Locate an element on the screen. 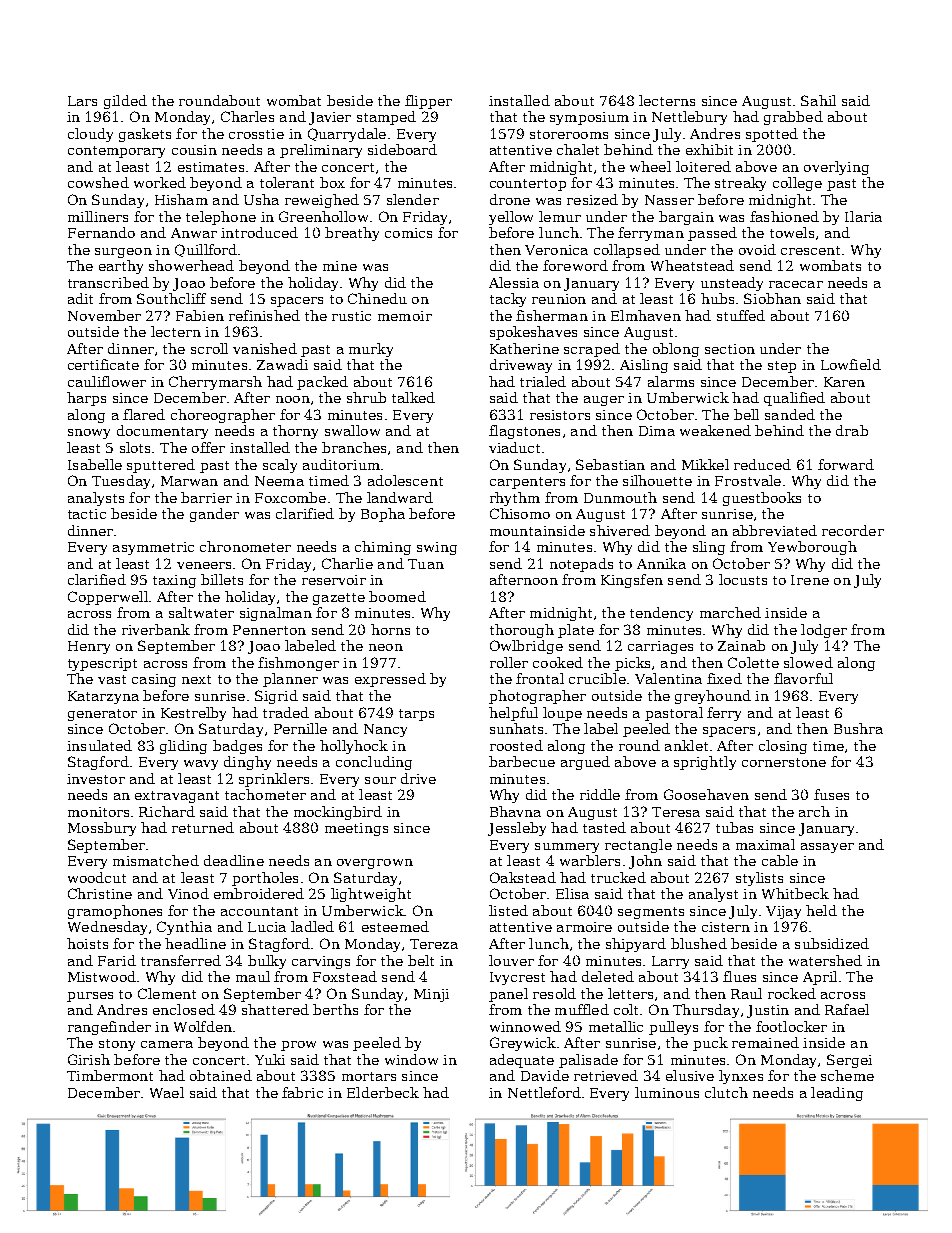 The image size is (952, 1233). certificate is located at coordinates (103, 364).
